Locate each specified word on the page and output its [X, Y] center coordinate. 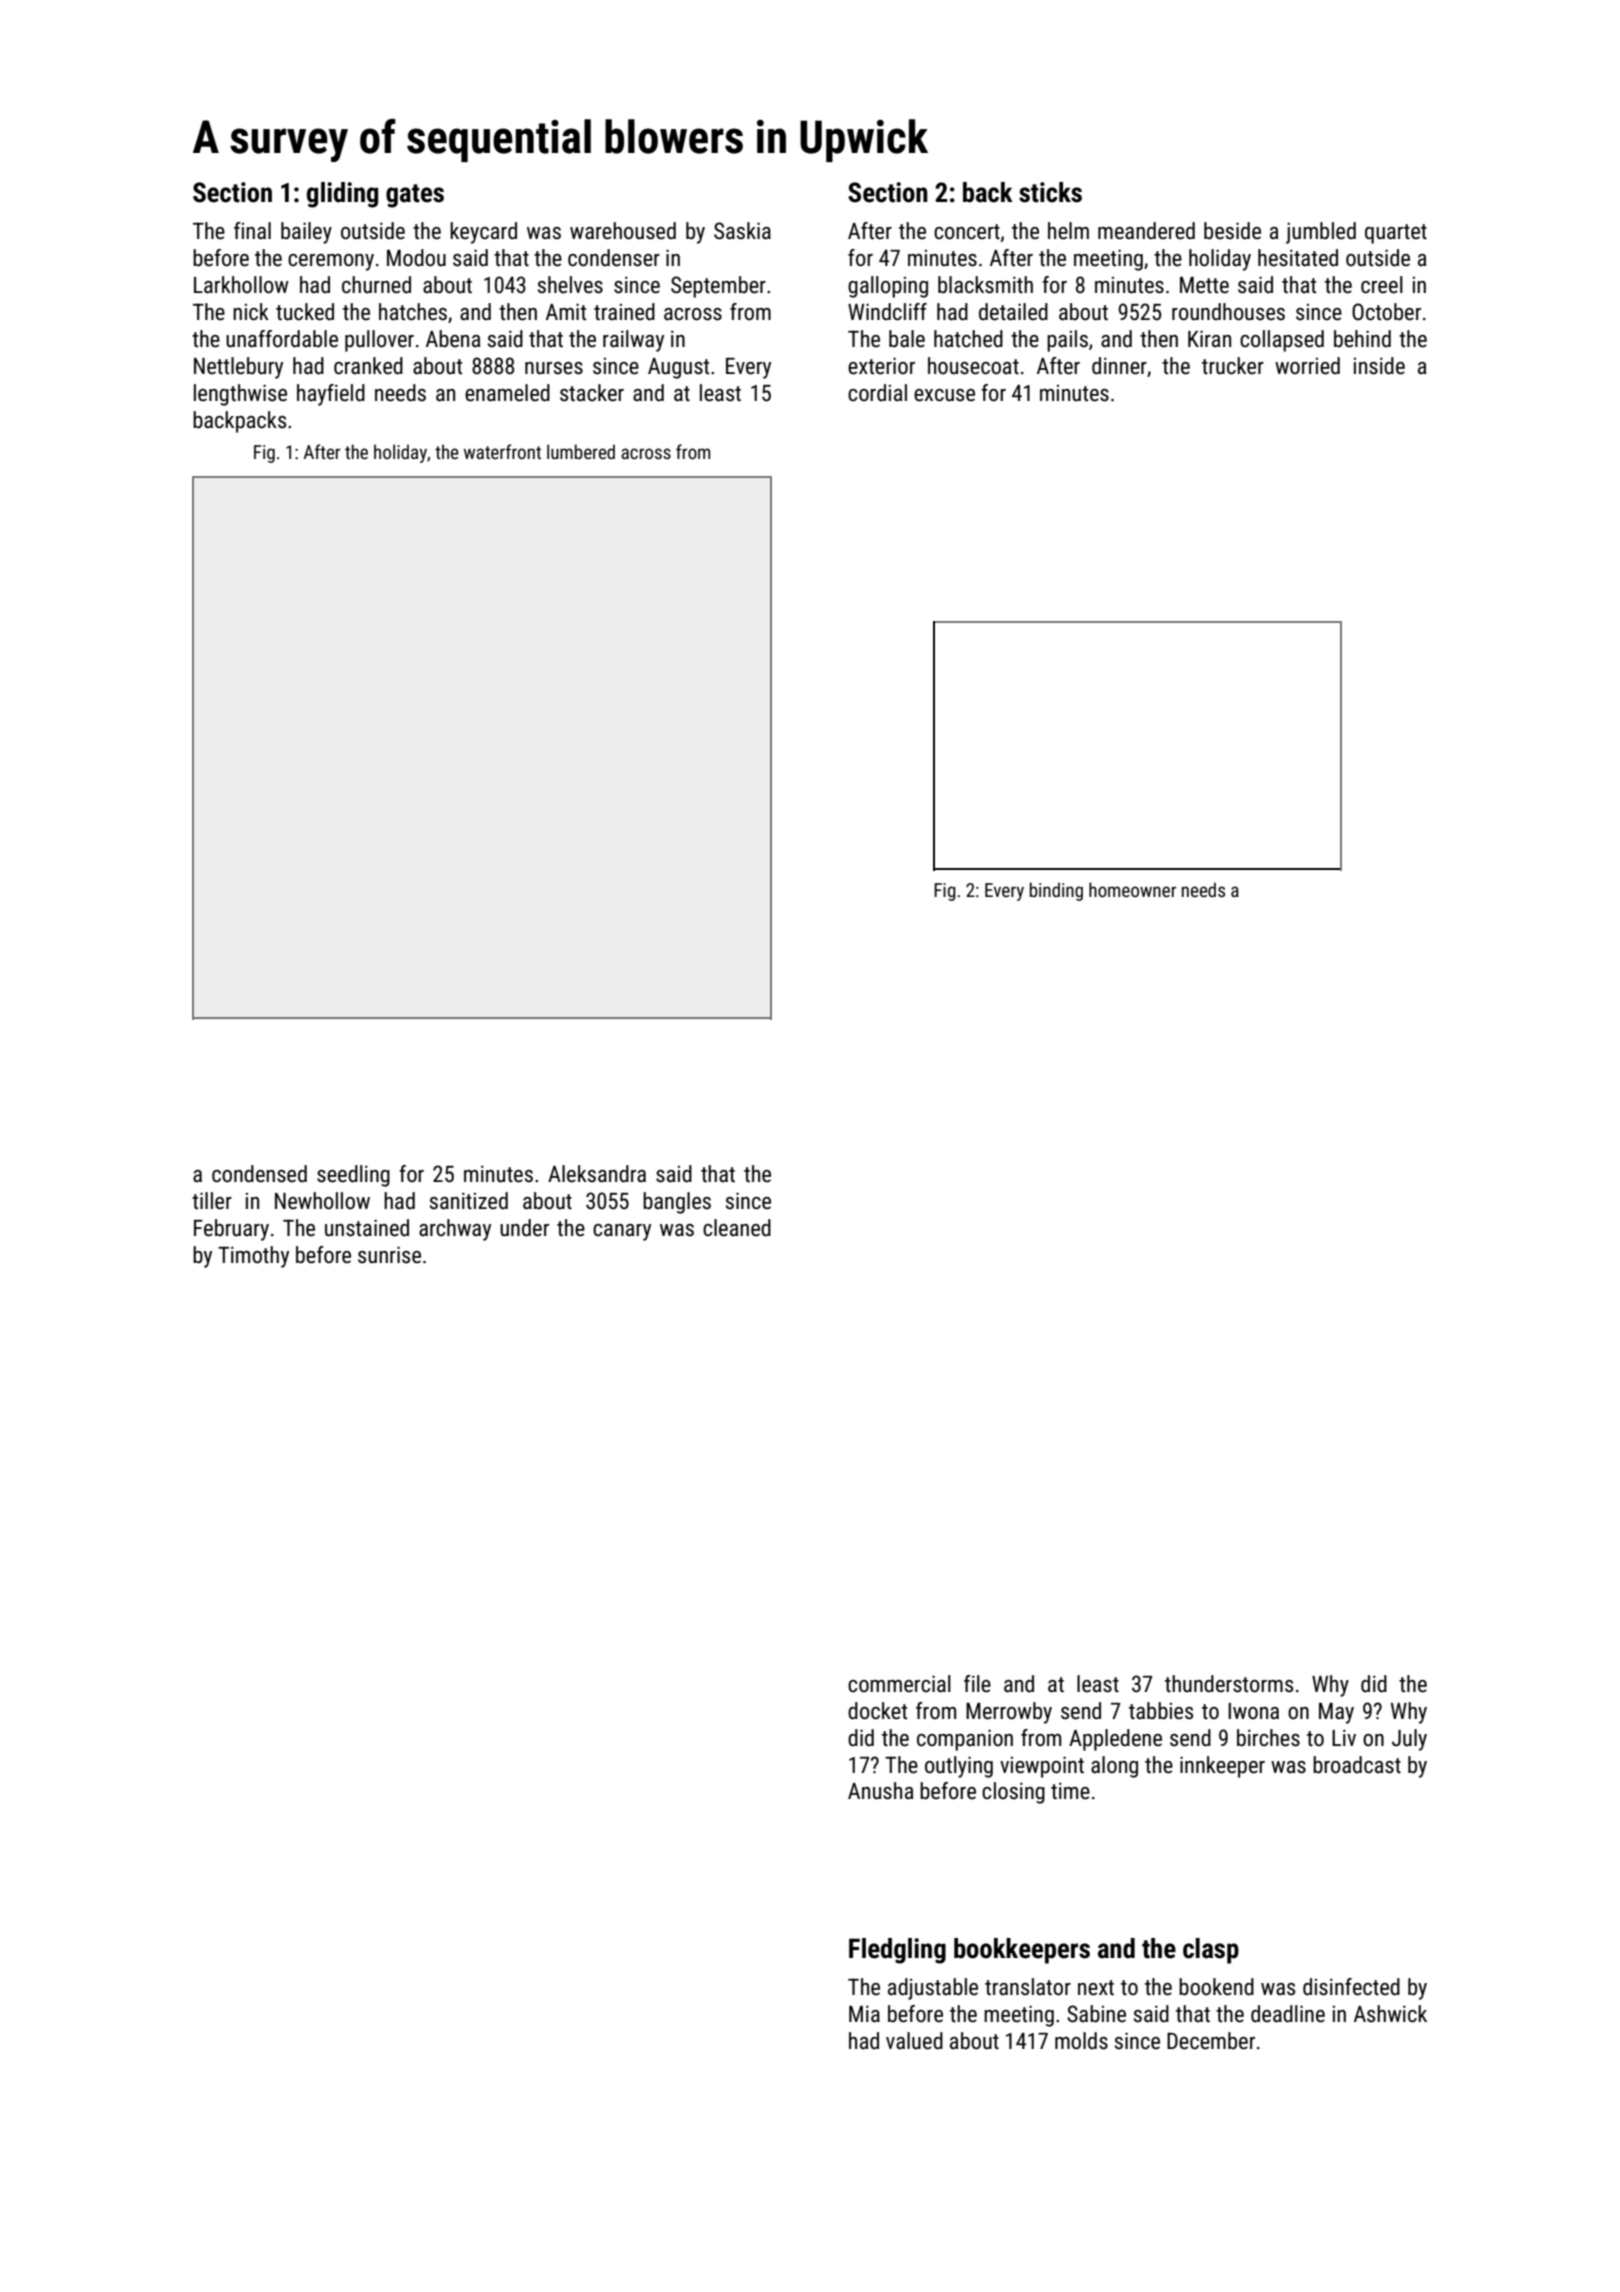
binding [1056, 891]
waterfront [502, 451]
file [977, 1684]
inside [1379, 366]
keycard [483, 233]
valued [914, 2041]
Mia [864, 2014]
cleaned [737, 1228]
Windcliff [887, 312]
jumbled [1321, 233]
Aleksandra [597, 1174]
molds [1081, 2041]
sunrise [389, 1255]
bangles [677, 1203]
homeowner [1132, 889]
